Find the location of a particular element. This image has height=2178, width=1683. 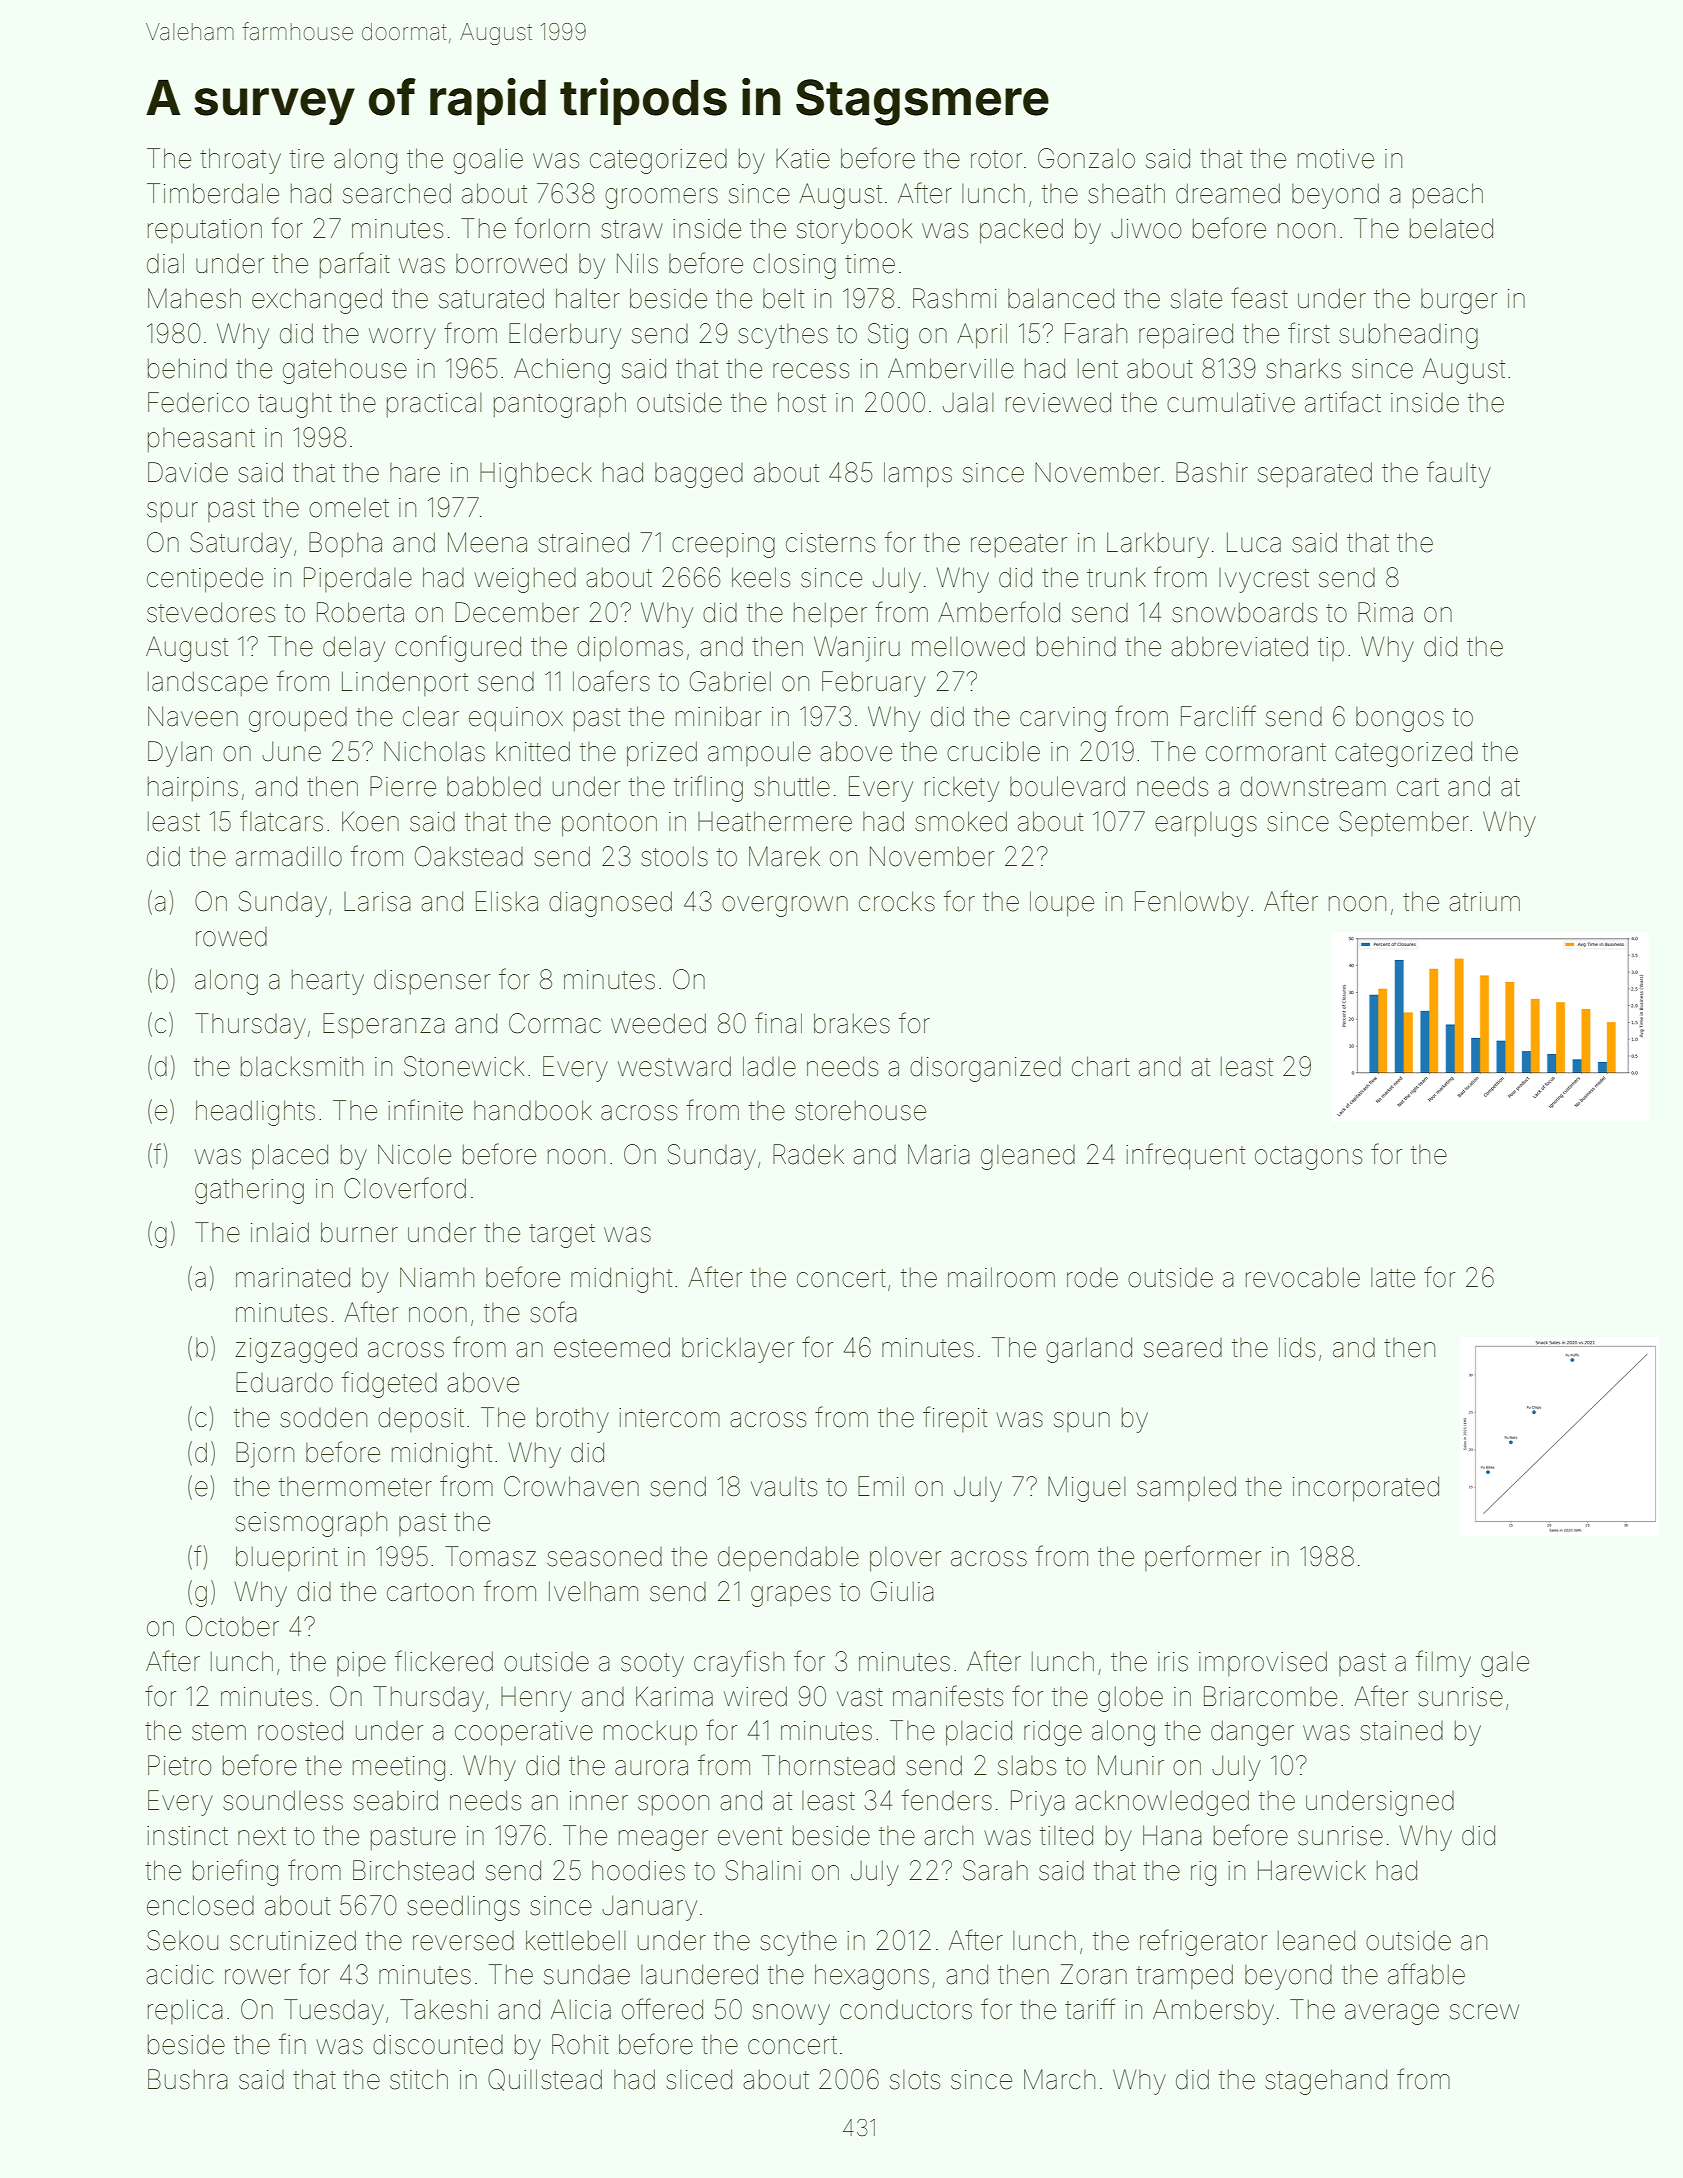

headlights is located at coordinates (255, 1113).
